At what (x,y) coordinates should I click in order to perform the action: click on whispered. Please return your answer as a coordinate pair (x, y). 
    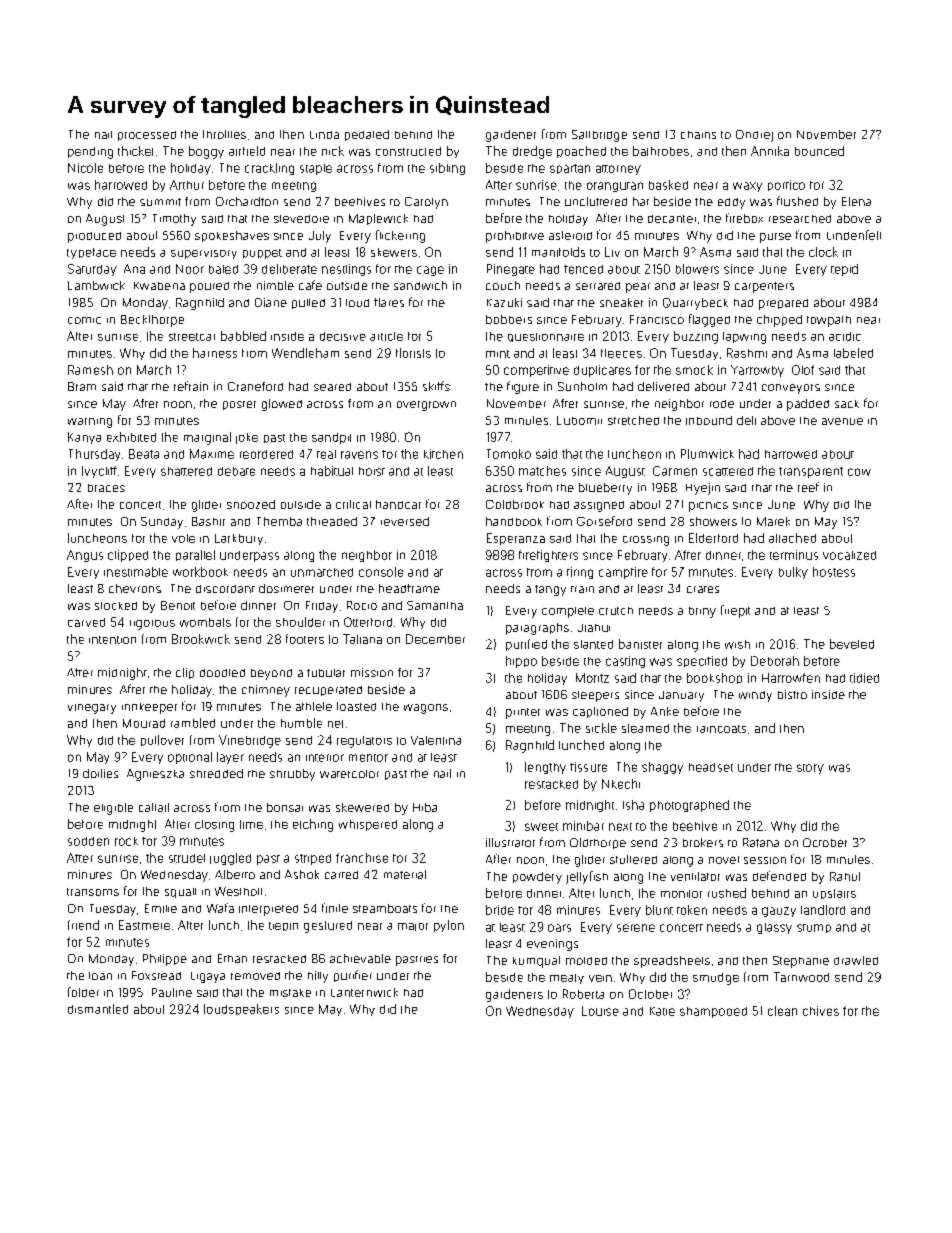
    Looking at the image, I should click on (368, 825).
